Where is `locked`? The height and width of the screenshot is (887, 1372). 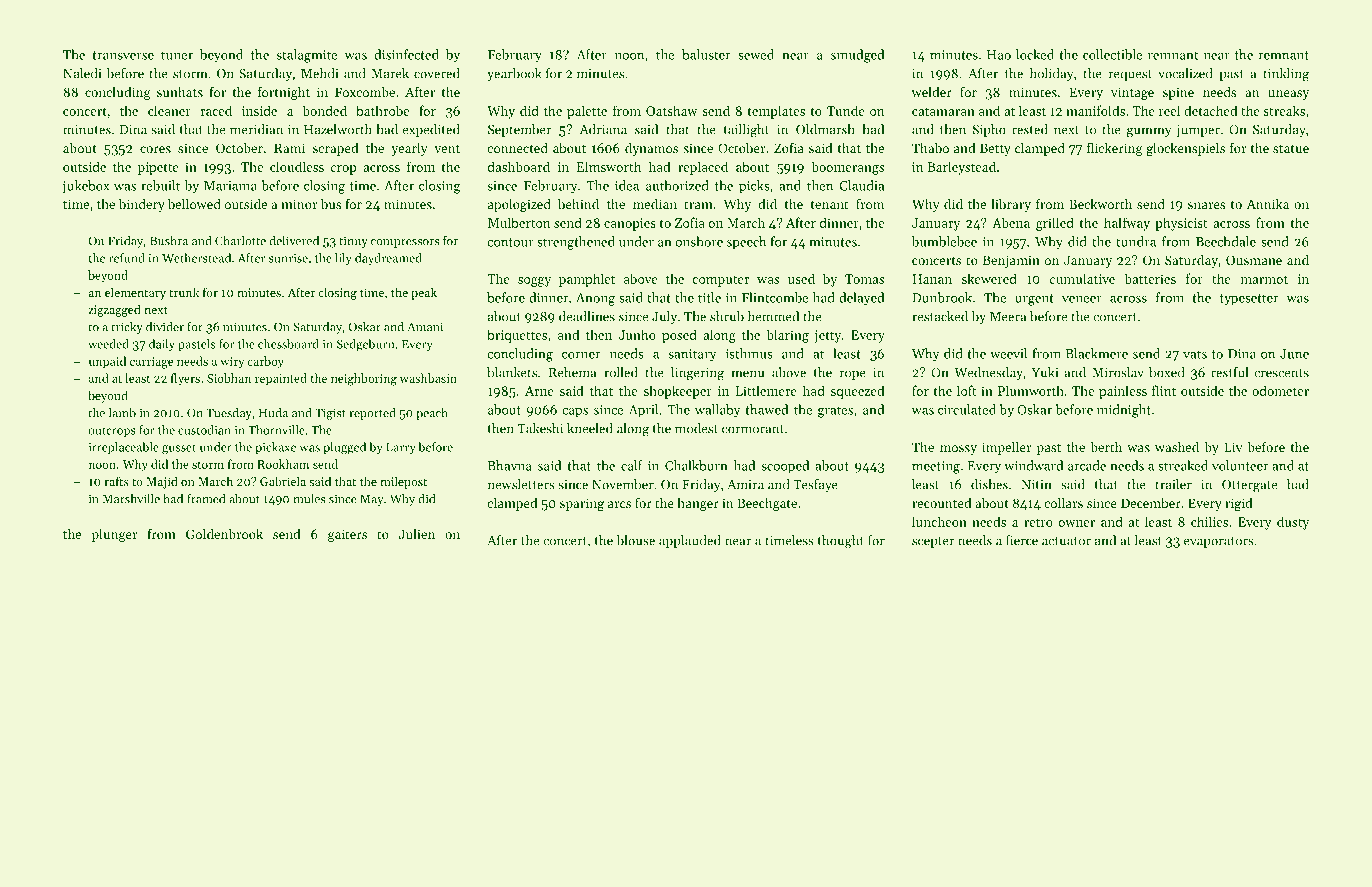 locked is located at coordinates (1035, 54).
